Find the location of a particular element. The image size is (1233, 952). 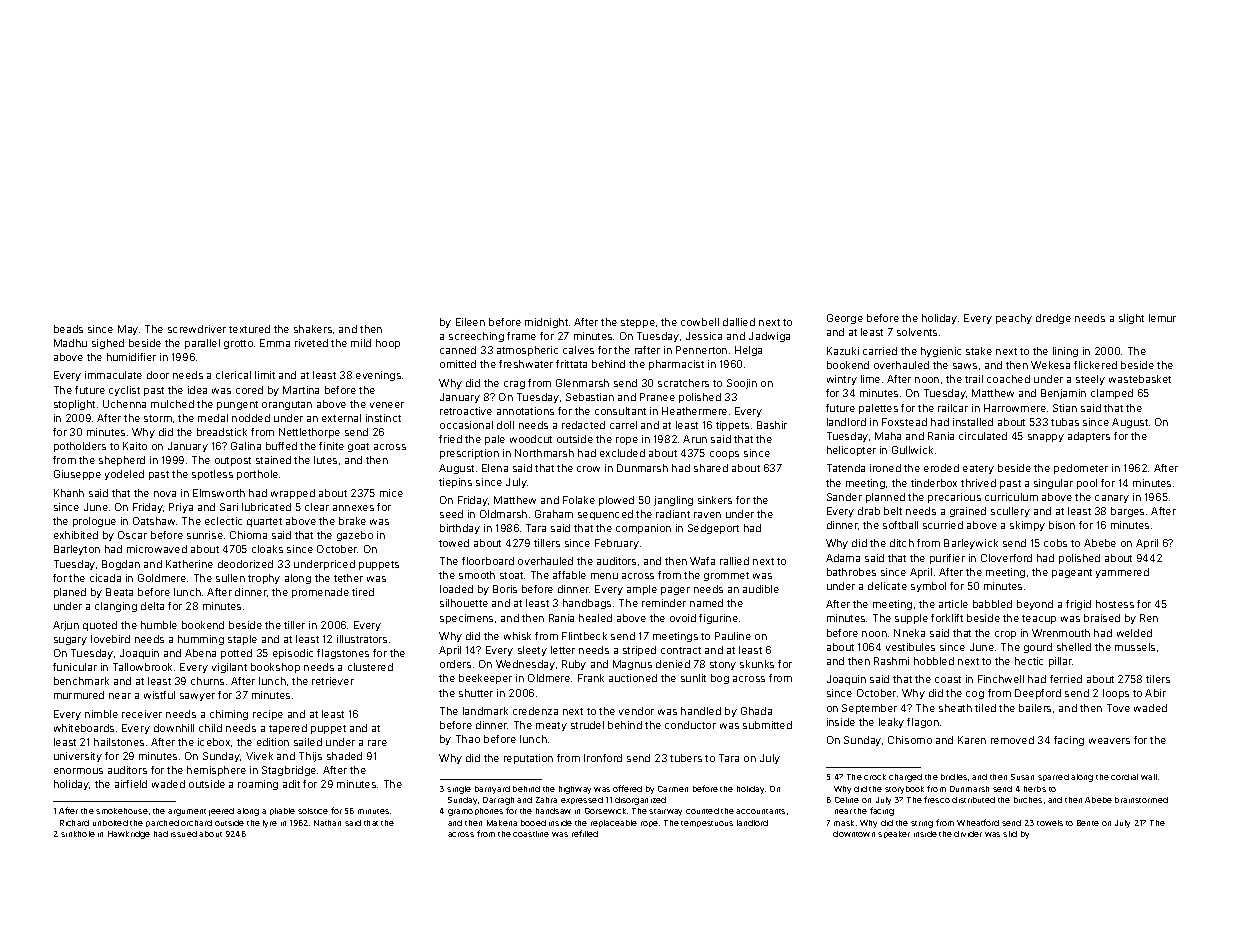

article is located at coordinates (953, 604).
